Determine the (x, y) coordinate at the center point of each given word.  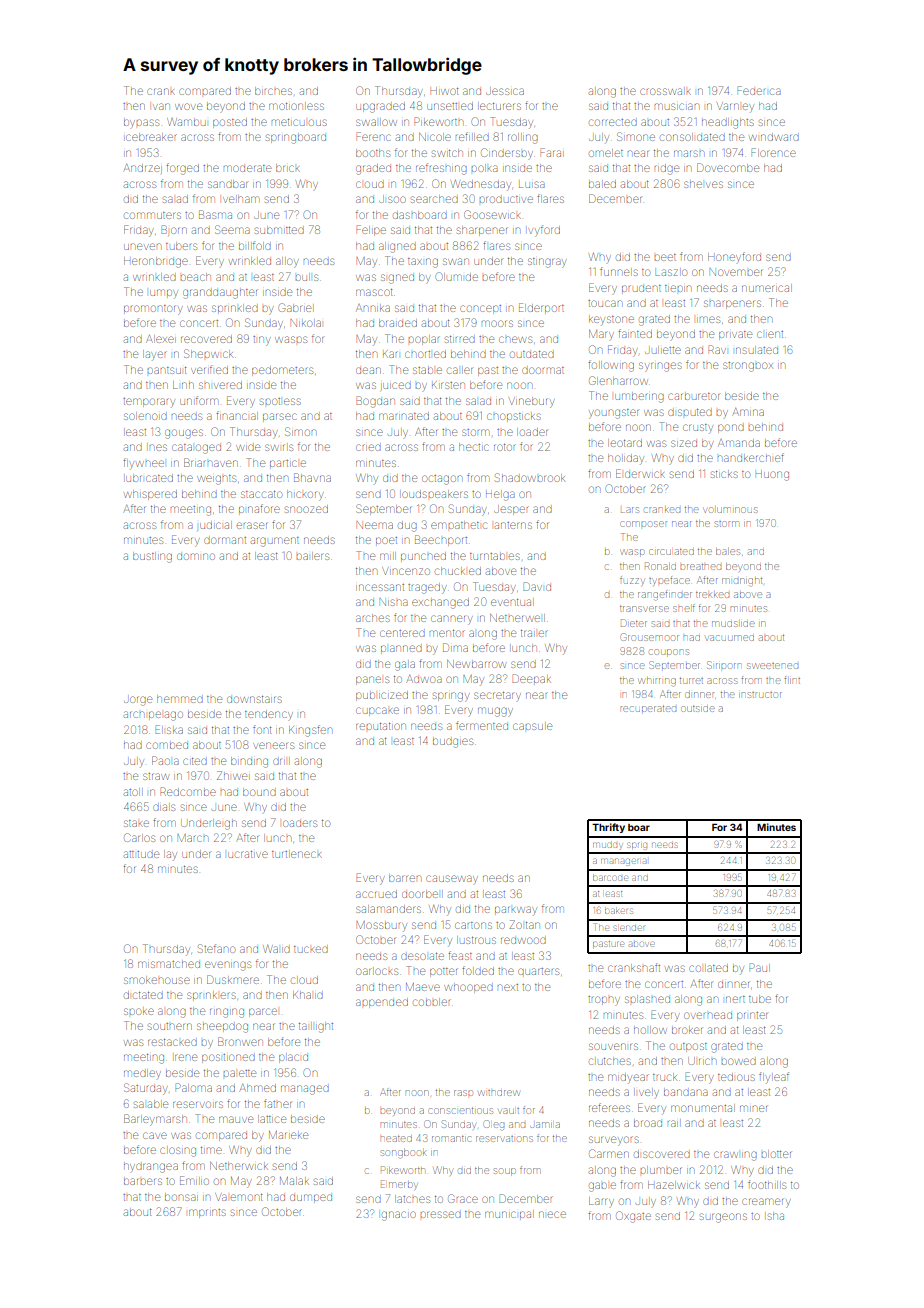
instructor (760, 695)
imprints (207, 1213)
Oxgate (633, 1217)
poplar (424, 340)
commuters (152, 215)
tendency (269, 714)
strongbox (748, 367)
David (537, 586)
